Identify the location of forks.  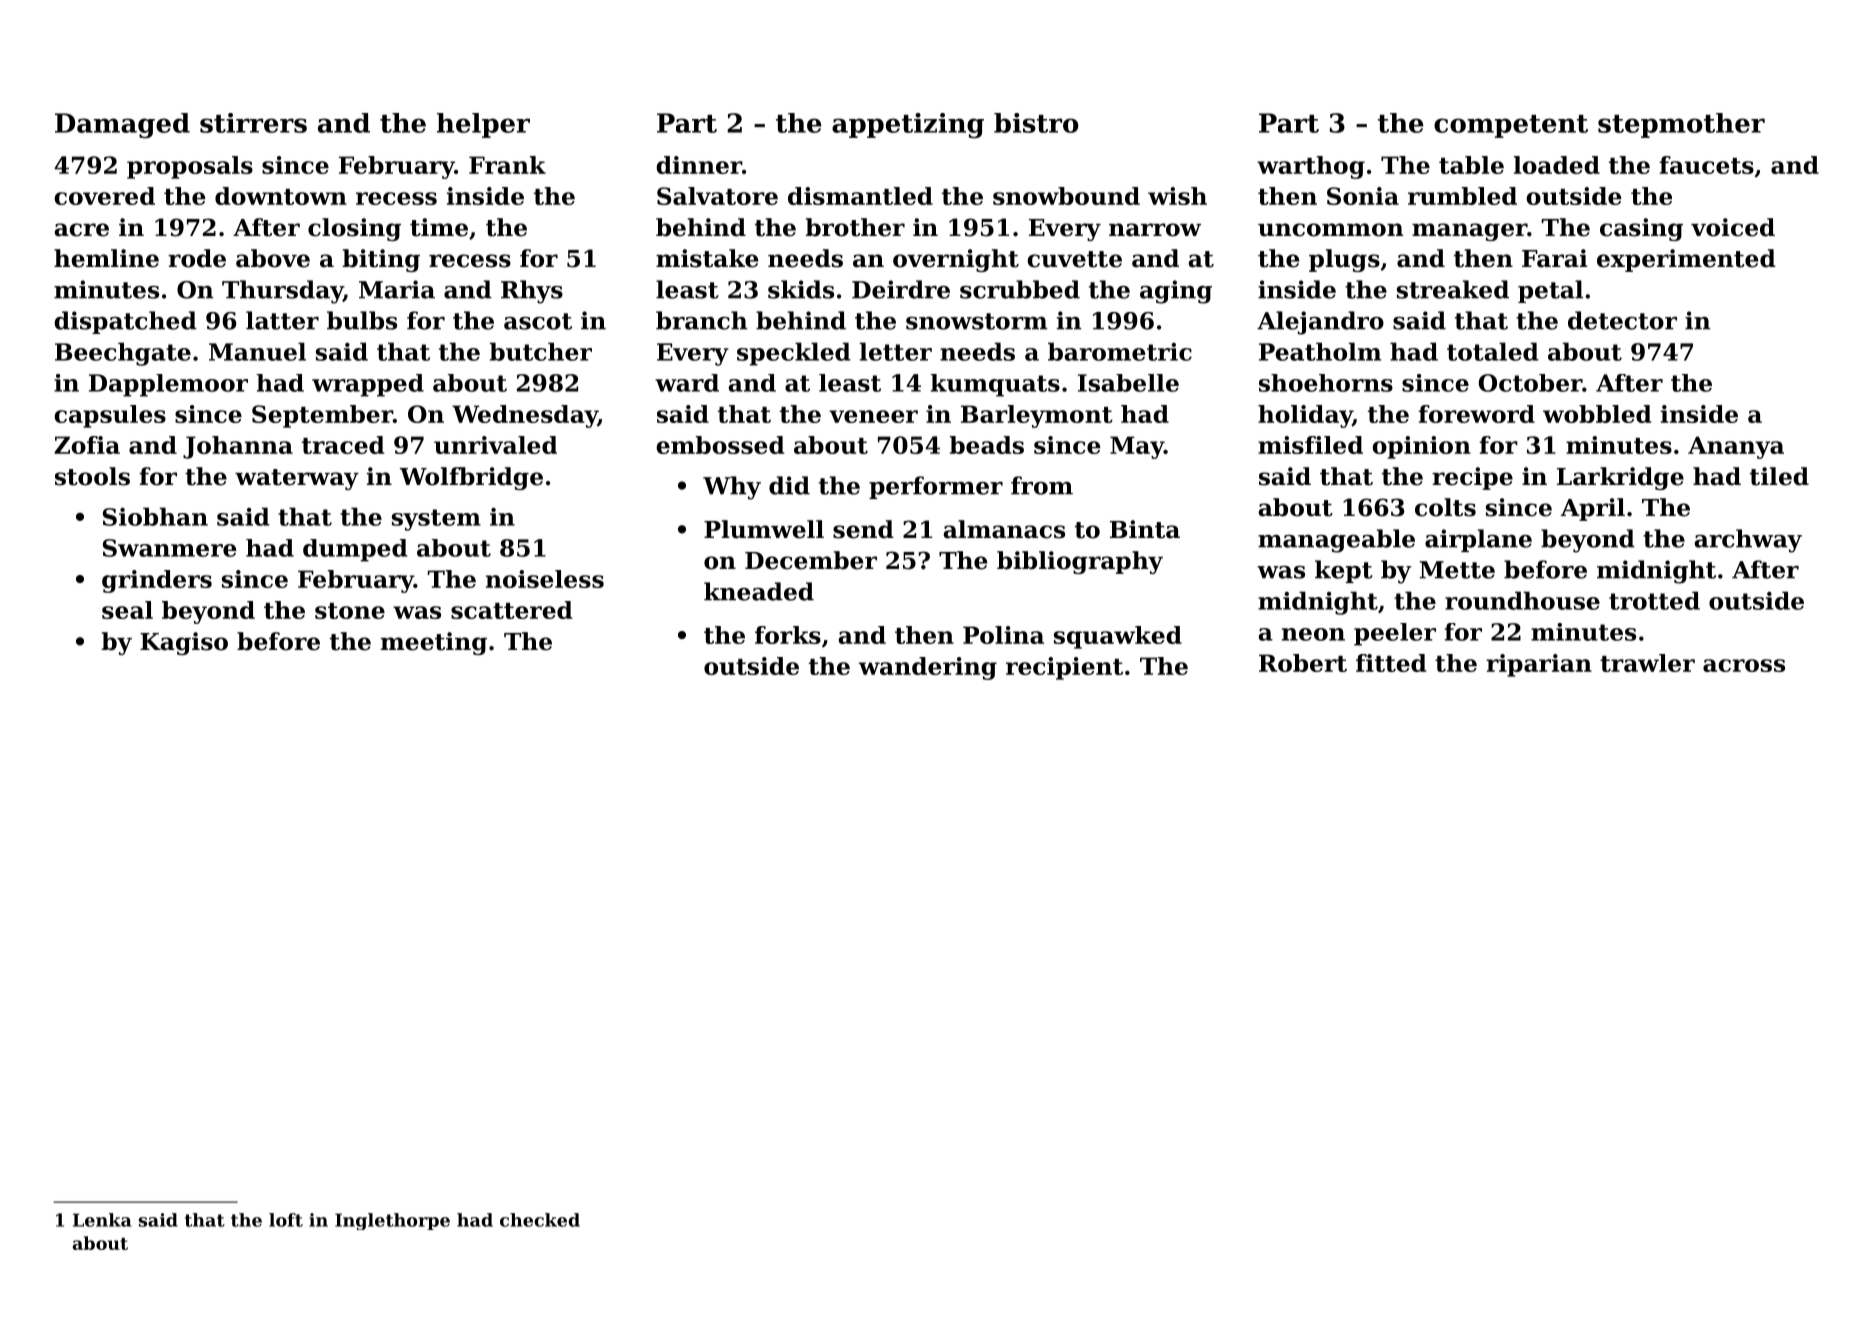
(788, 635).
